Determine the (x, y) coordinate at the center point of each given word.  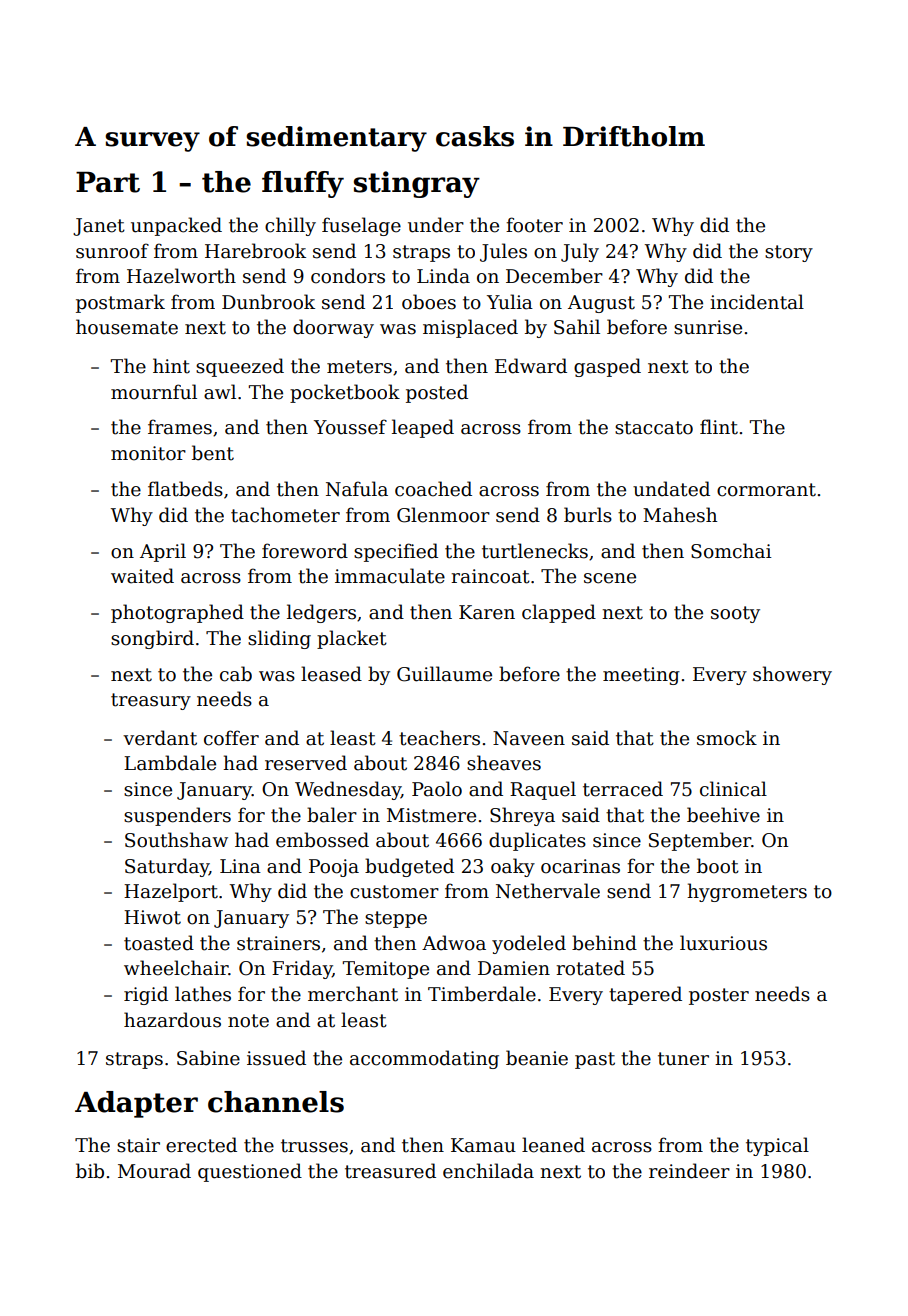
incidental (757, 302)
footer (534, 225)
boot (718, 866)
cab (236, 674)
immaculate (390, 576)
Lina (240, 866)
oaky (513, 867)
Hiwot (152, 917)
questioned (250, 1172)
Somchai (731, 551)
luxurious (723, 943)
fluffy (303, 184)
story (789, 253)
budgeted (409, 867)
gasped (607, 367)
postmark (120, 303)
